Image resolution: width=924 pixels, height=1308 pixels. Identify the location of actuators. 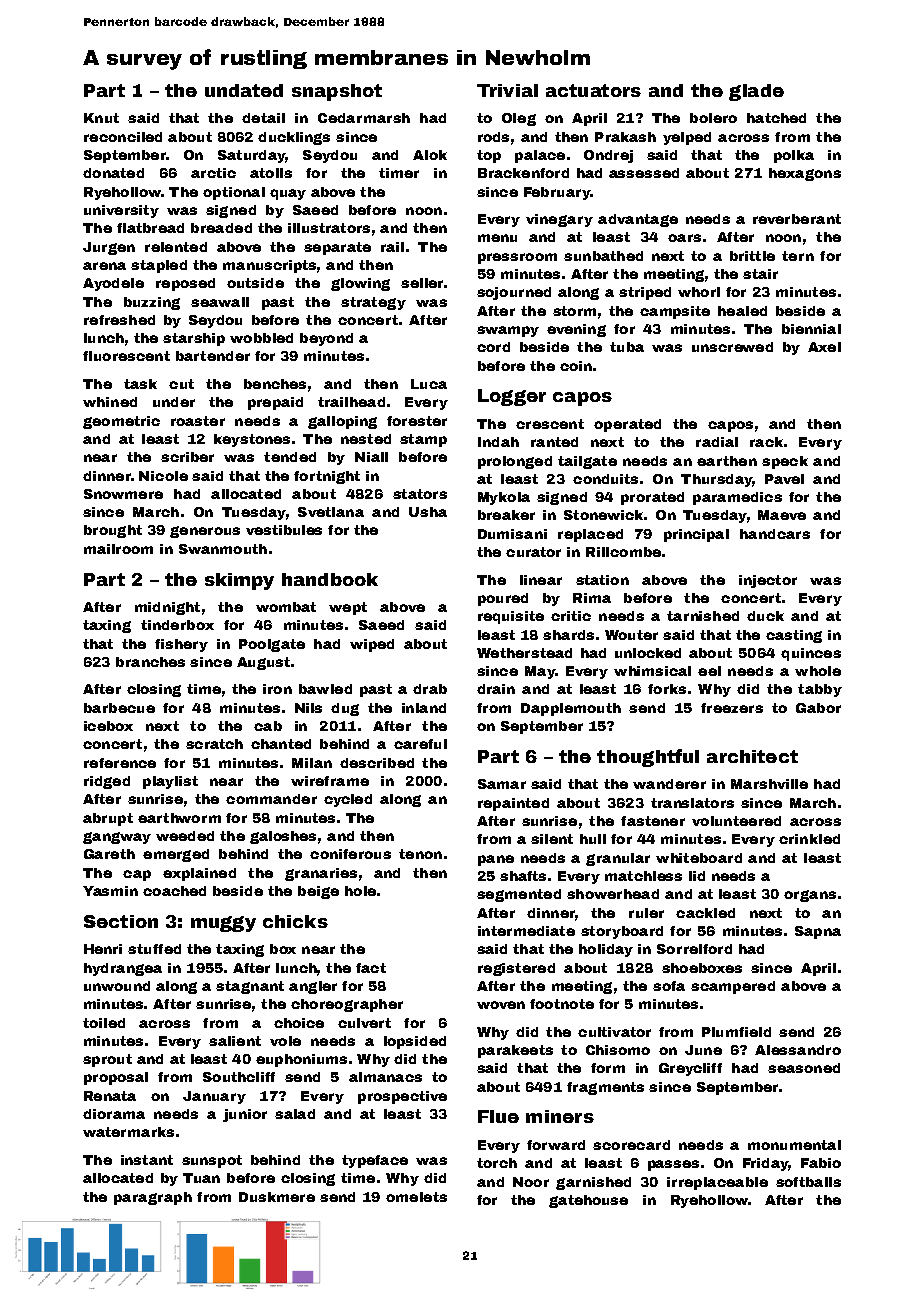
(593, 90).
